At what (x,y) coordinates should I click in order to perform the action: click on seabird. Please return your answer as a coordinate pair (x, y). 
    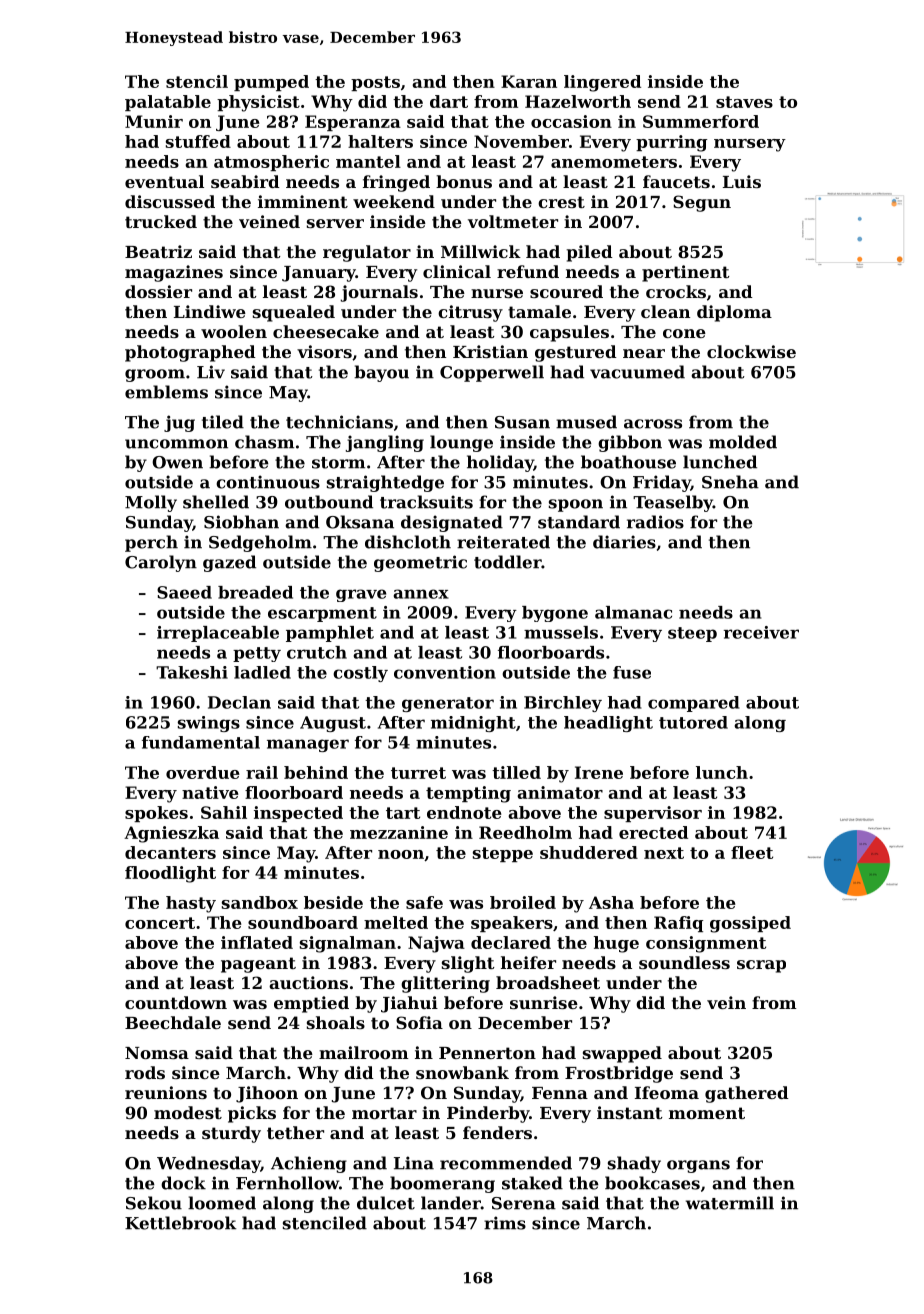
    Looking at the image, I should click on (245, 181).
